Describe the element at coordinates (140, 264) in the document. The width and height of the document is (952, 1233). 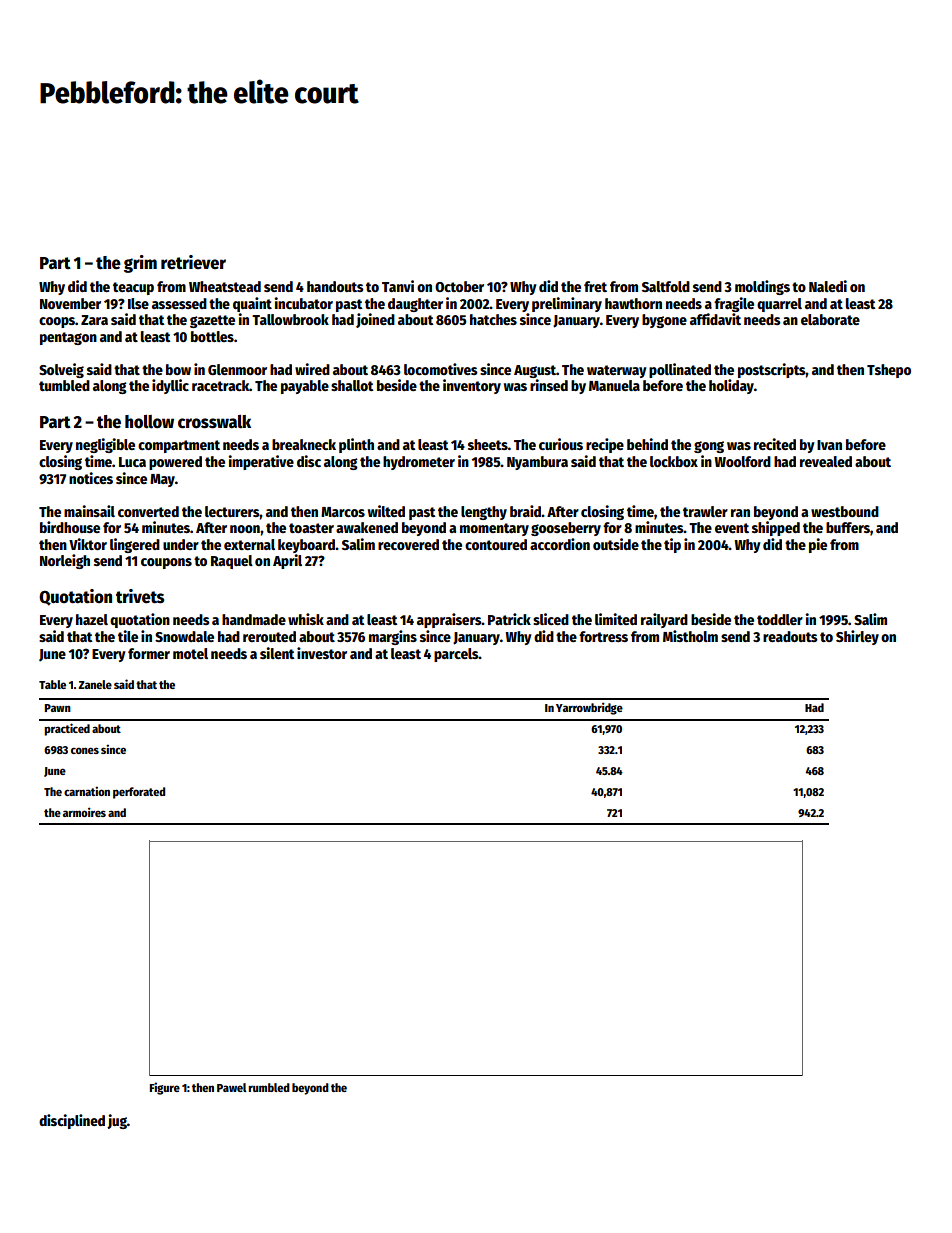
I see `grim` at that location.
